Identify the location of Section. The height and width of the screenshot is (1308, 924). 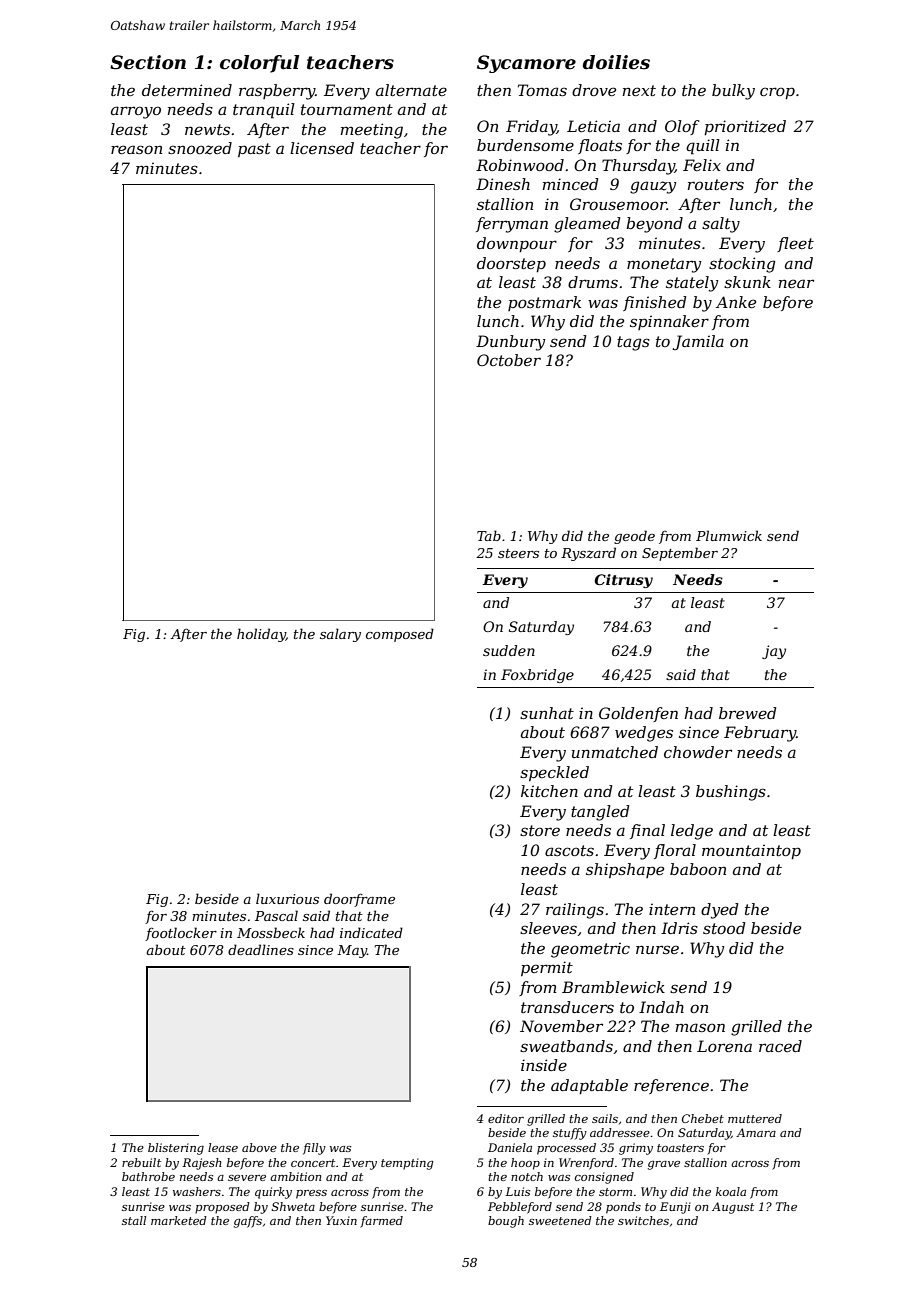
(148, 62).
